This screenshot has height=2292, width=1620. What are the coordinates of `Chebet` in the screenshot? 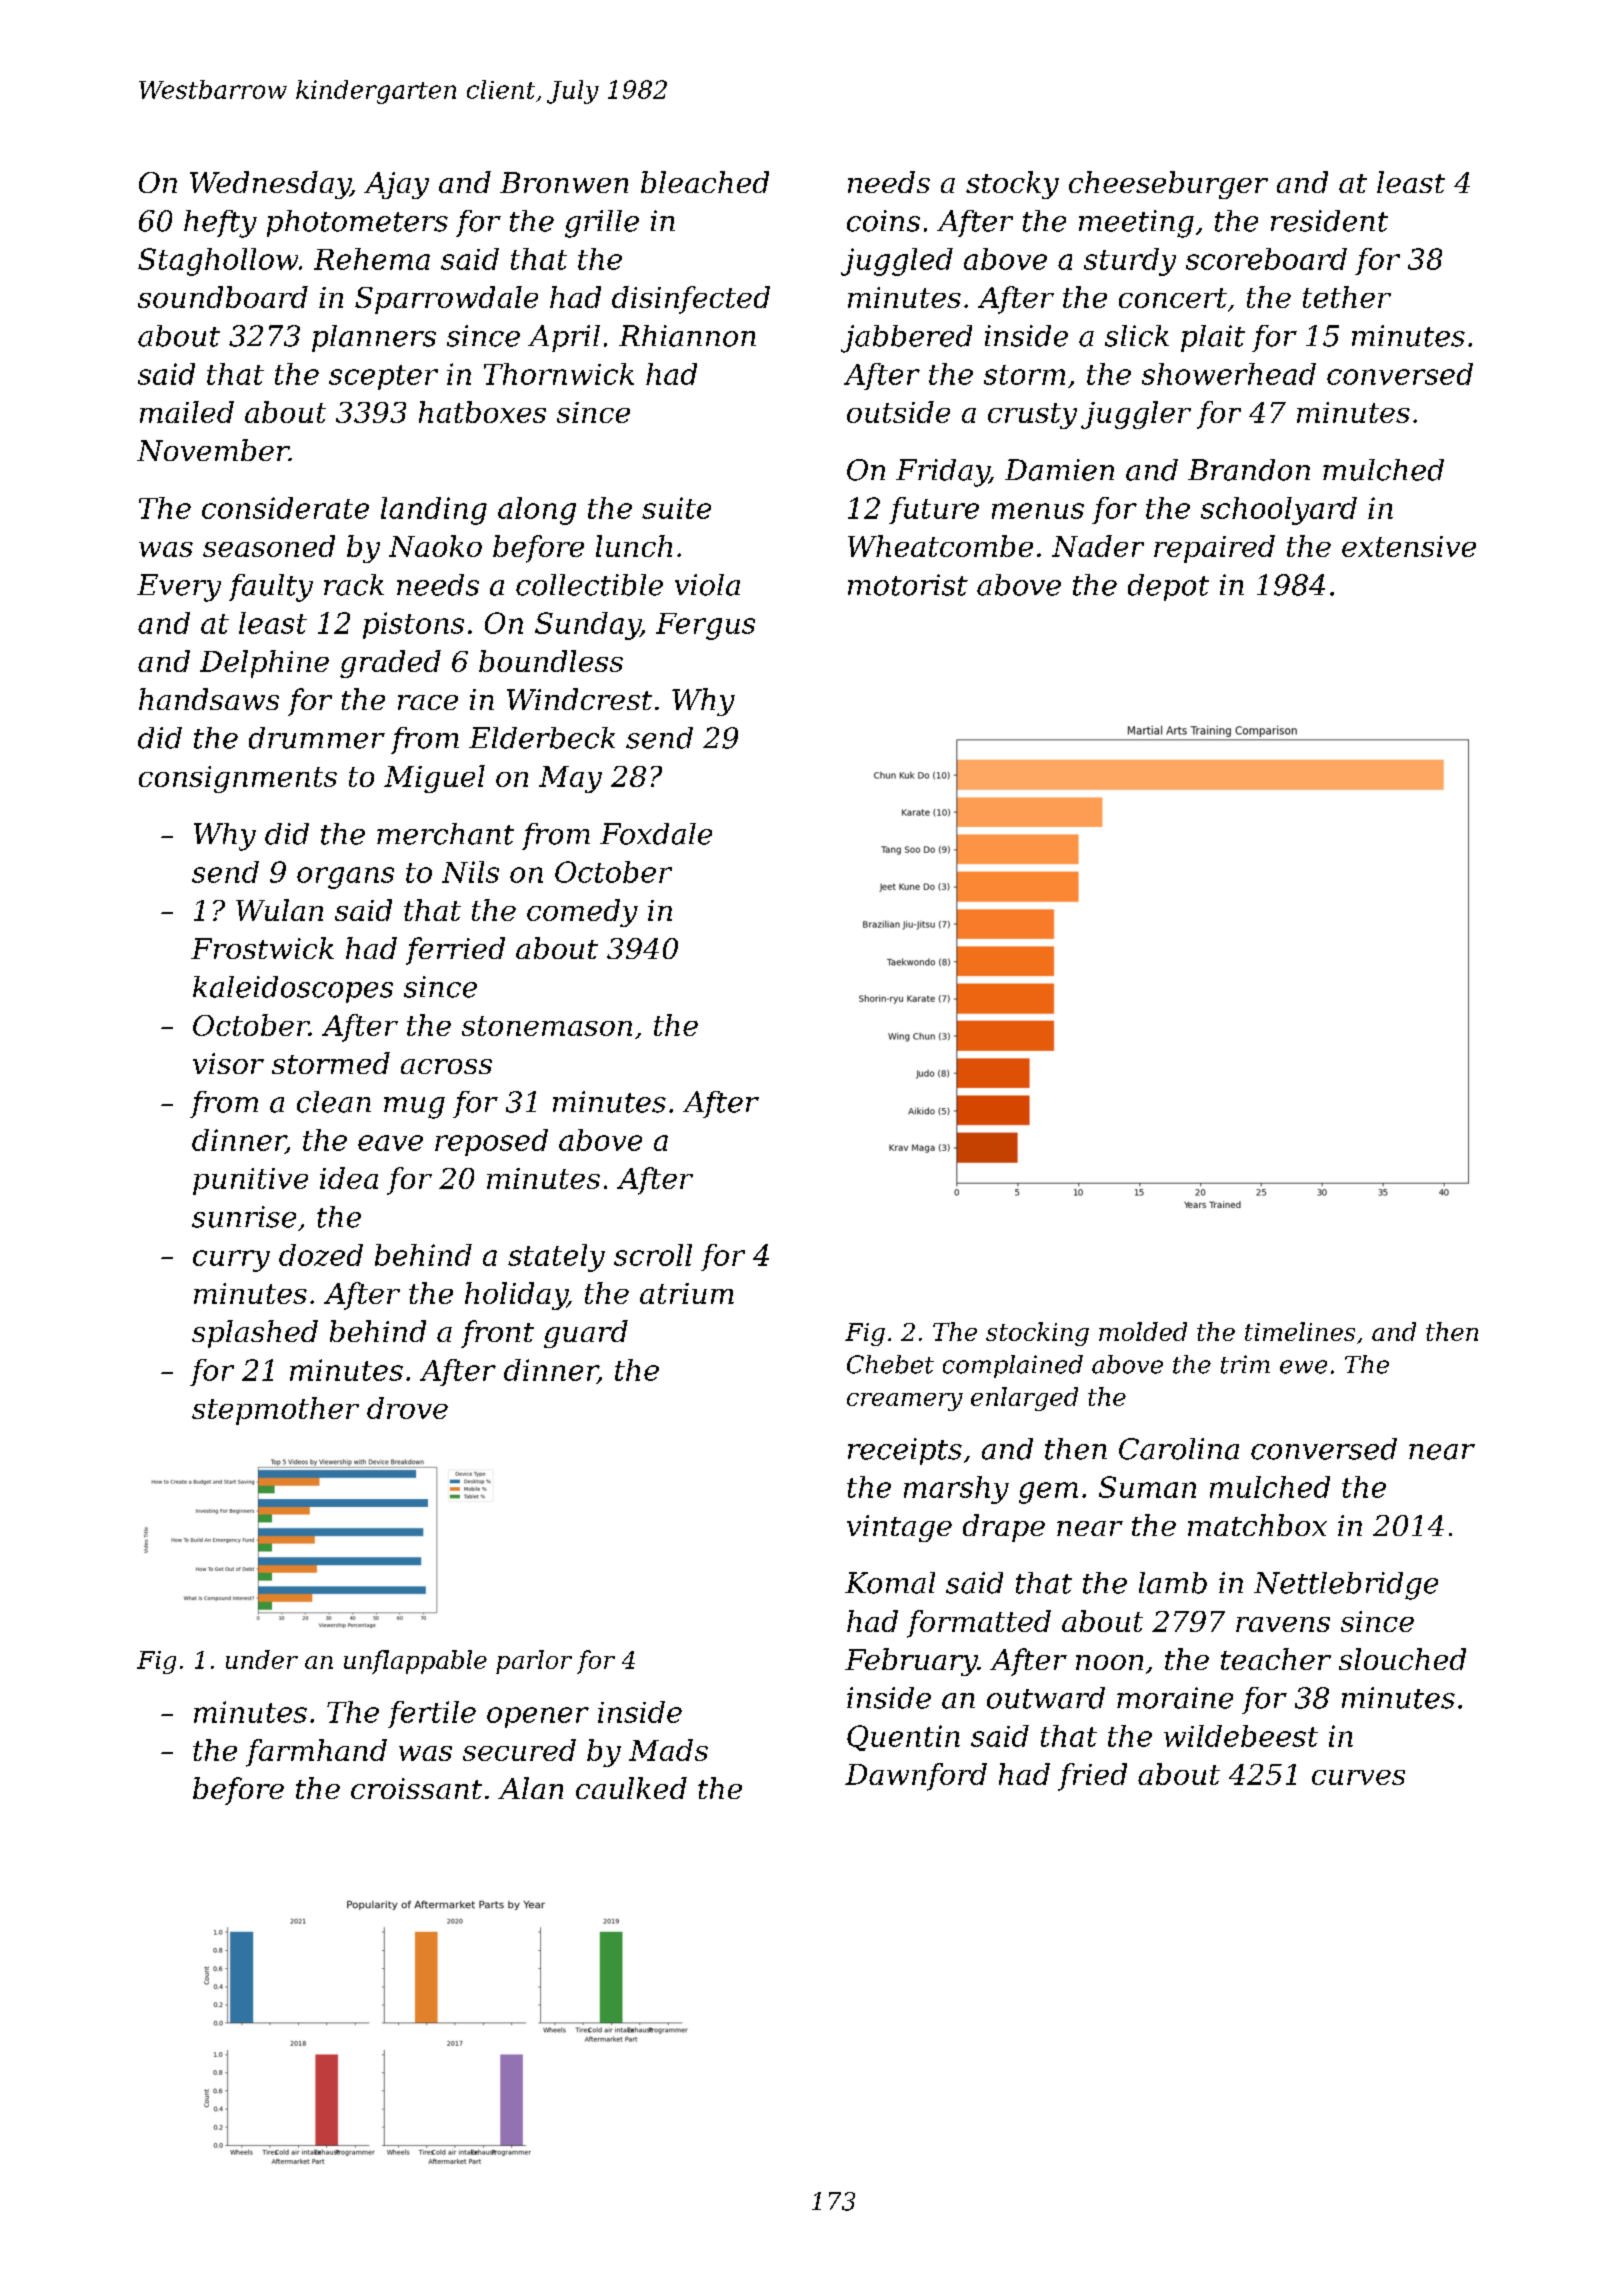 It's located at (890, 1364).
